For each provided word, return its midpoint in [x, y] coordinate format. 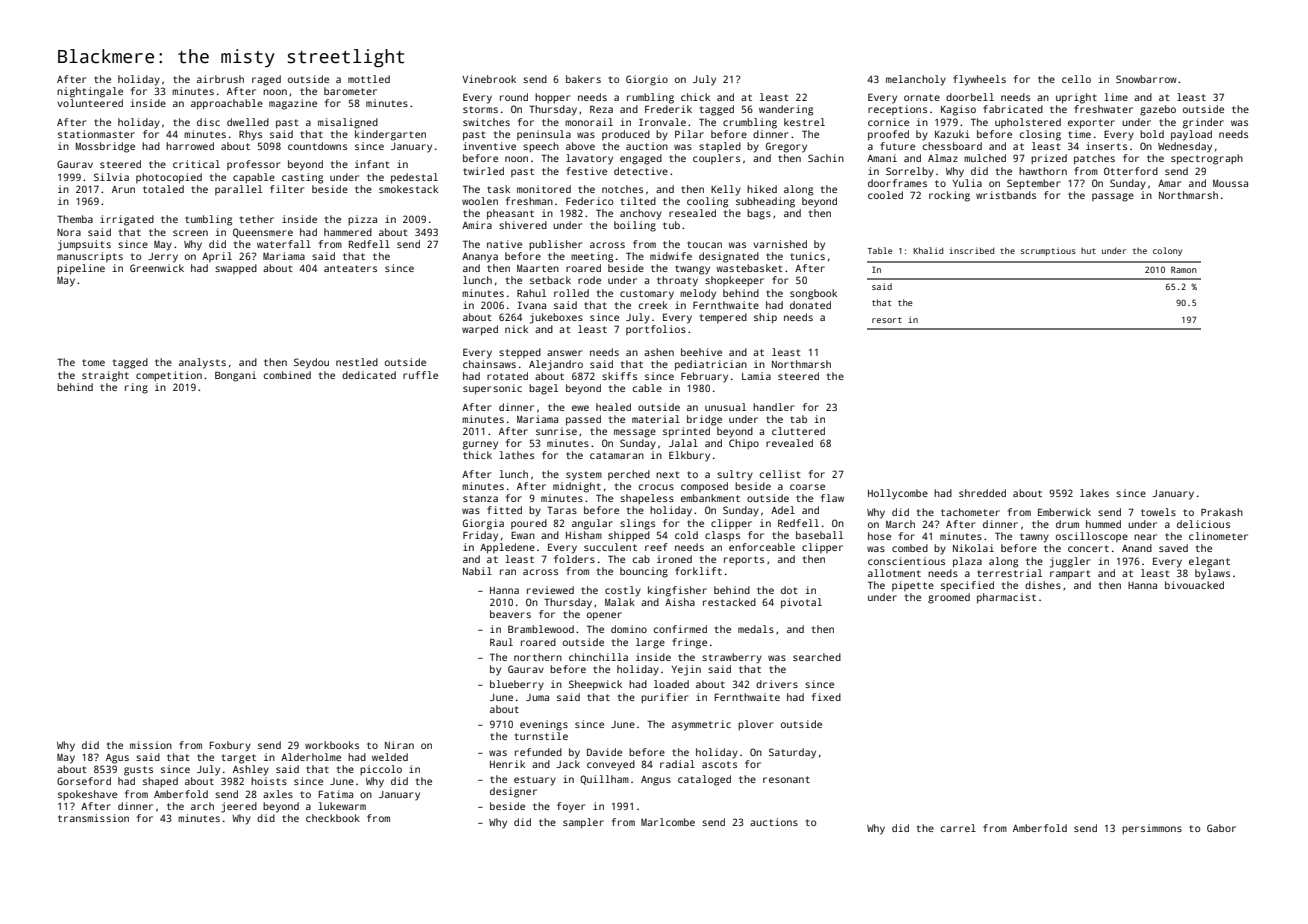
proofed [888, 135]
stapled [720, 147]
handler [773, 407]
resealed [692, 213]
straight [105, 376]
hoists [269, 781]
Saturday [792, 753]
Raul [501, 642]
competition [169, 376]
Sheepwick [595, 685]
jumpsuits [84, 245]
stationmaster [96, 134]
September [1033, 184]
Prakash [1222, 512]
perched [629, 475]
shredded [982, 493]
